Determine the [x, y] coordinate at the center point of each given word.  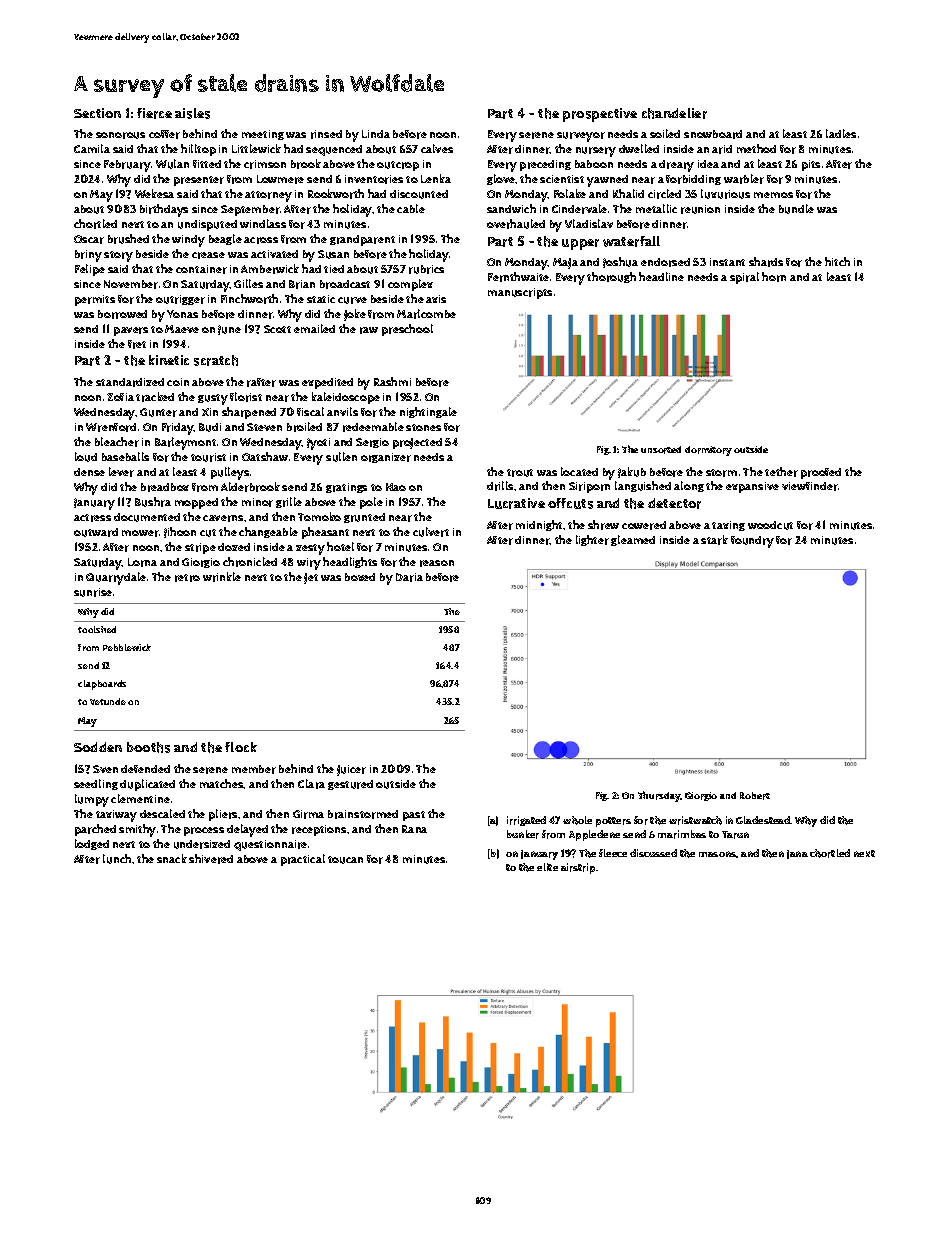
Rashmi [392, 381]
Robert [755, 796]
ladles [841, 133]
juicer [351, 770]
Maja [565, 263]
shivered [211, 859]
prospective [600, 115]
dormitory [708, 451]
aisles [192, 113]
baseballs [125, 456]
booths [148, 747]
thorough [611, 277]
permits [95, 300]
